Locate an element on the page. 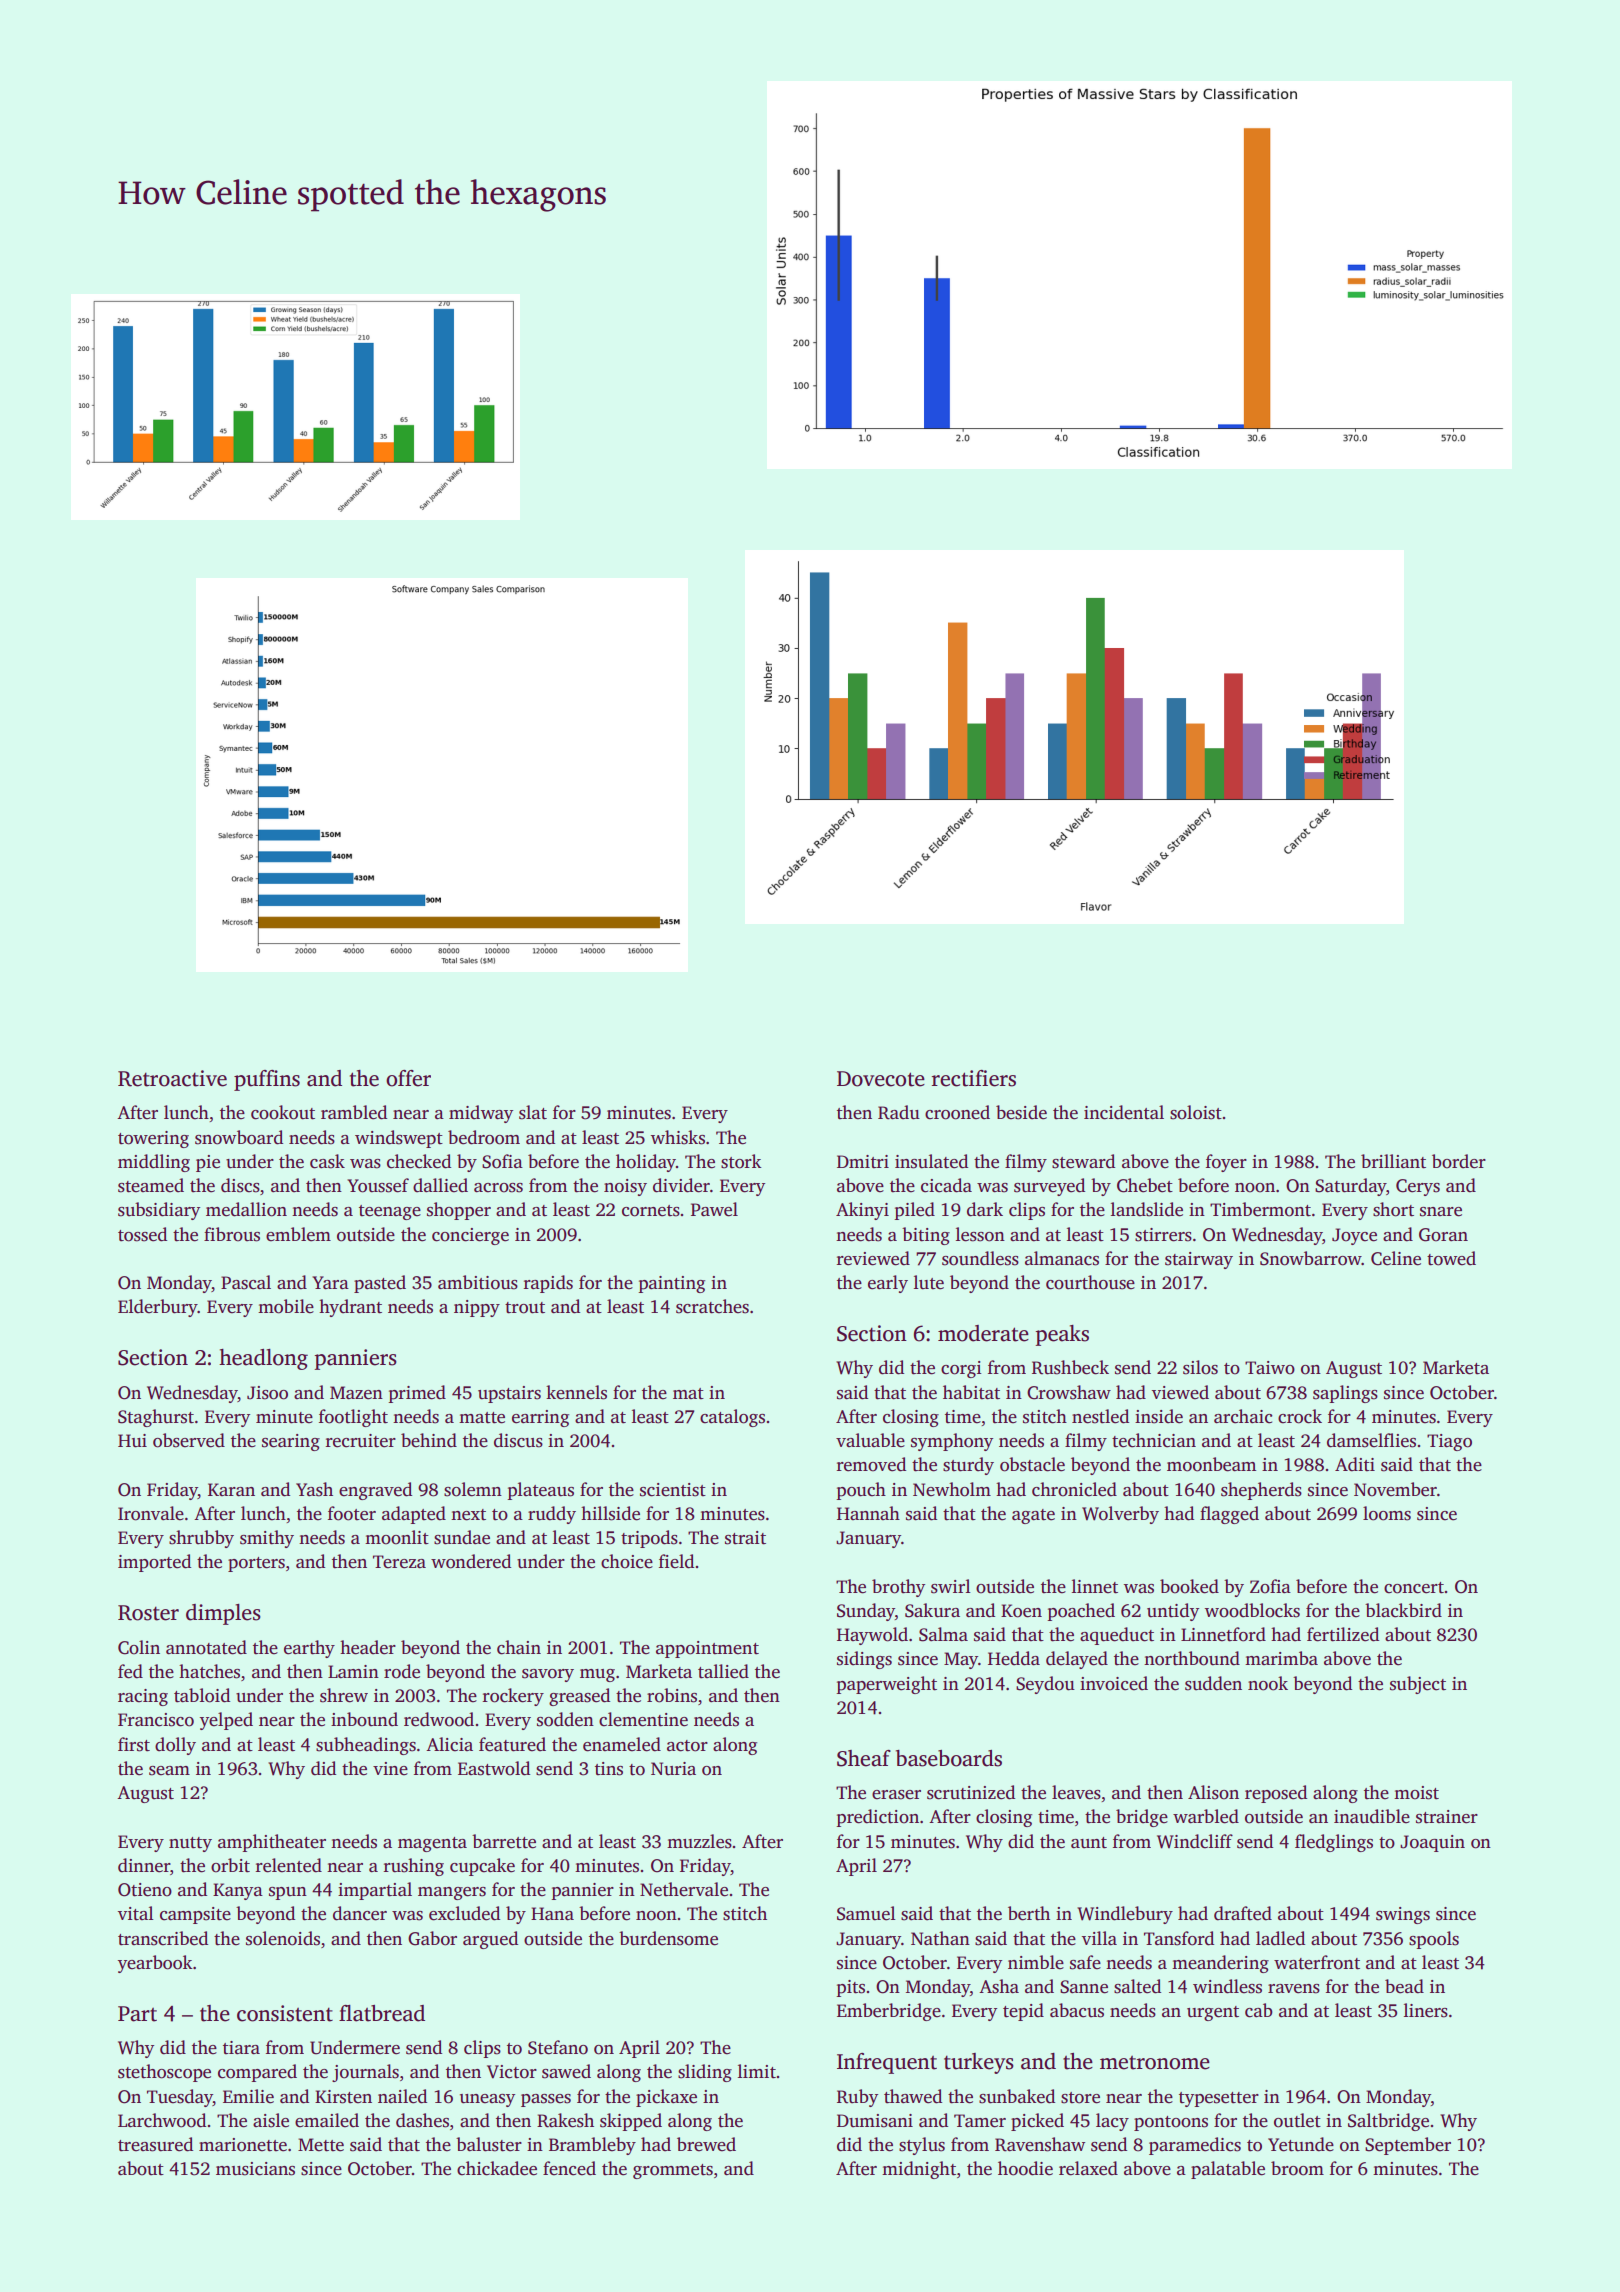 This image has width=1620, height=2292. courthouse is located at coordinates (1090, 1282).
